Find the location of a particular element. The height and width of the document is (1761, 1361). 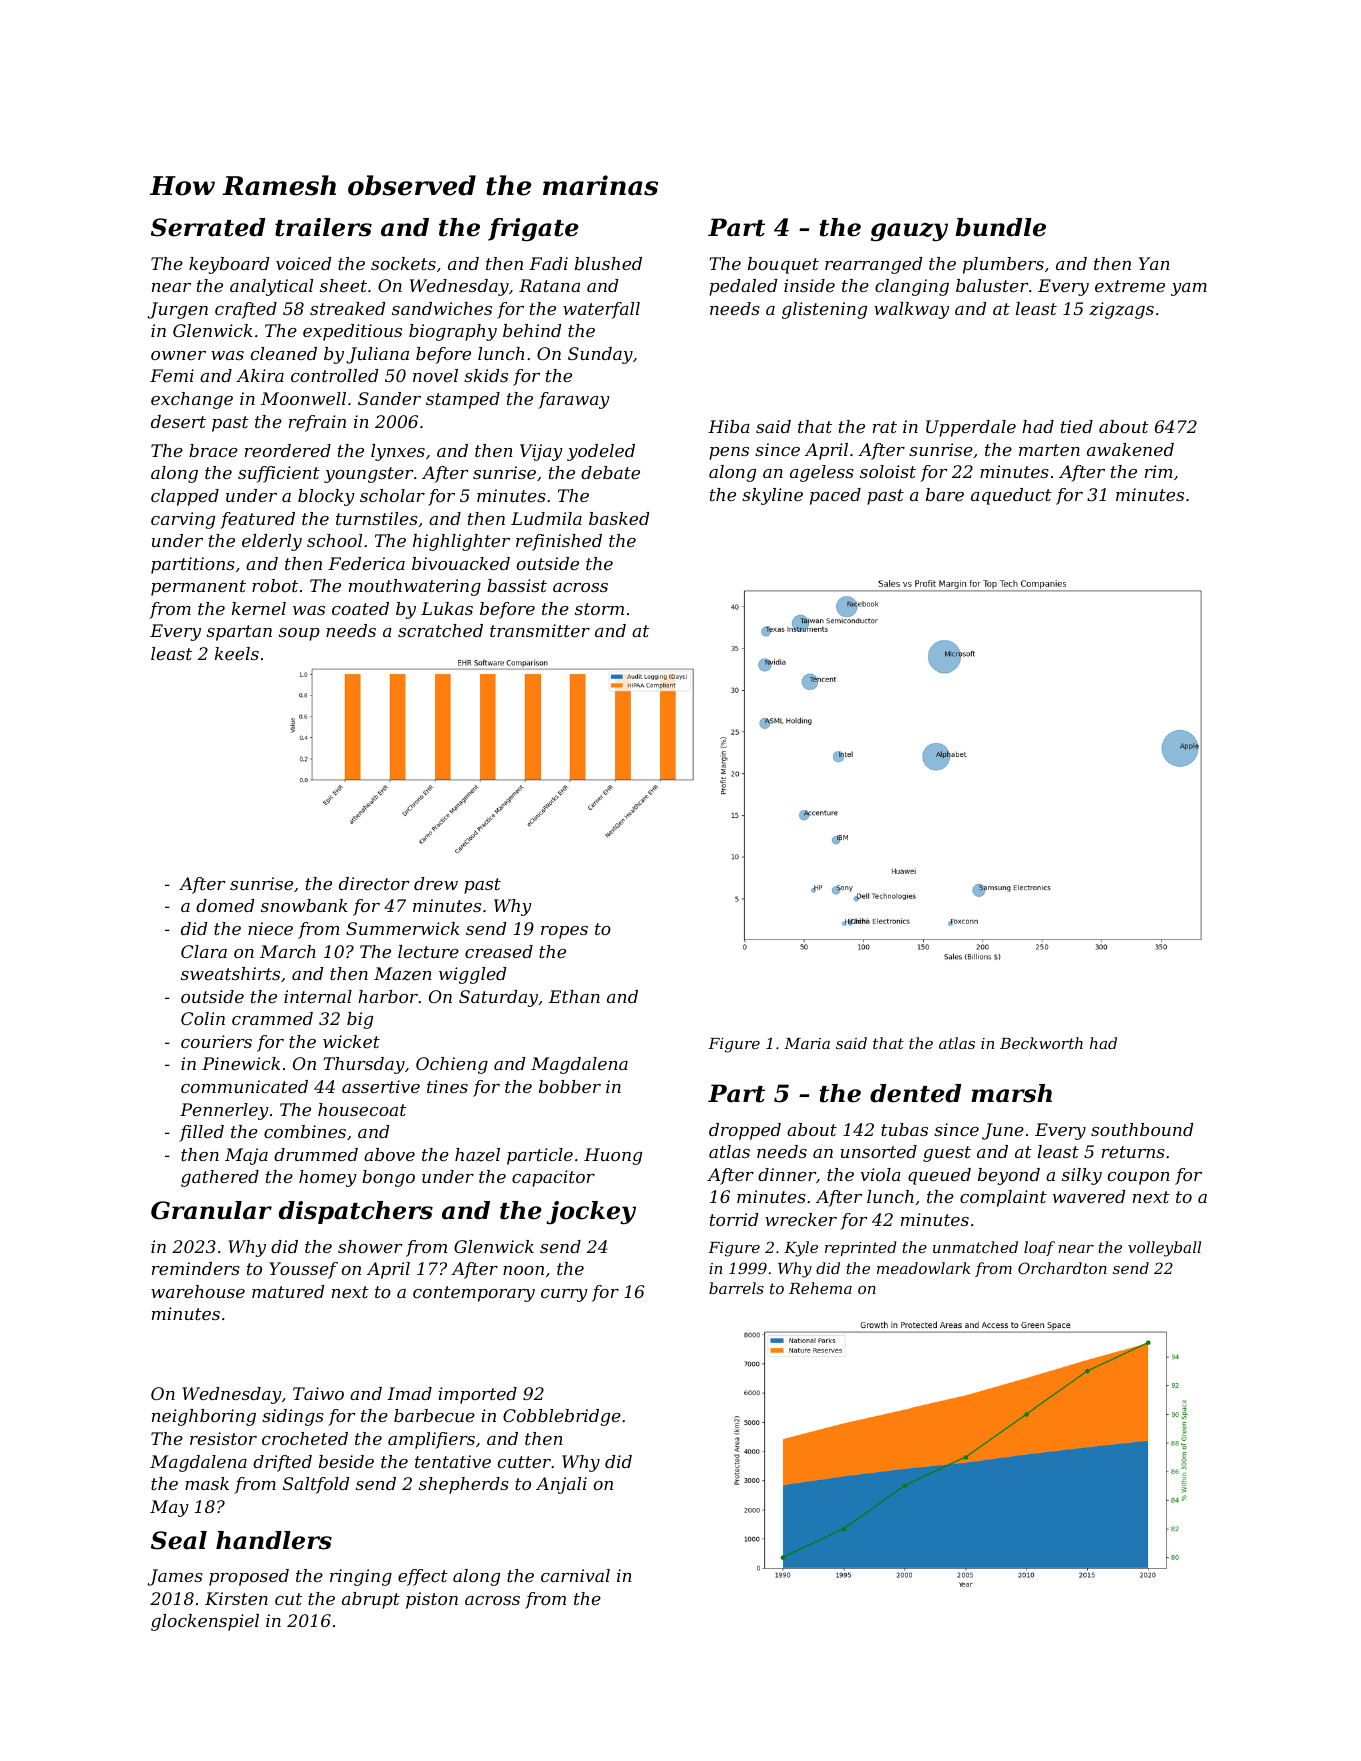

paced is located at coordinates (835, 496).
